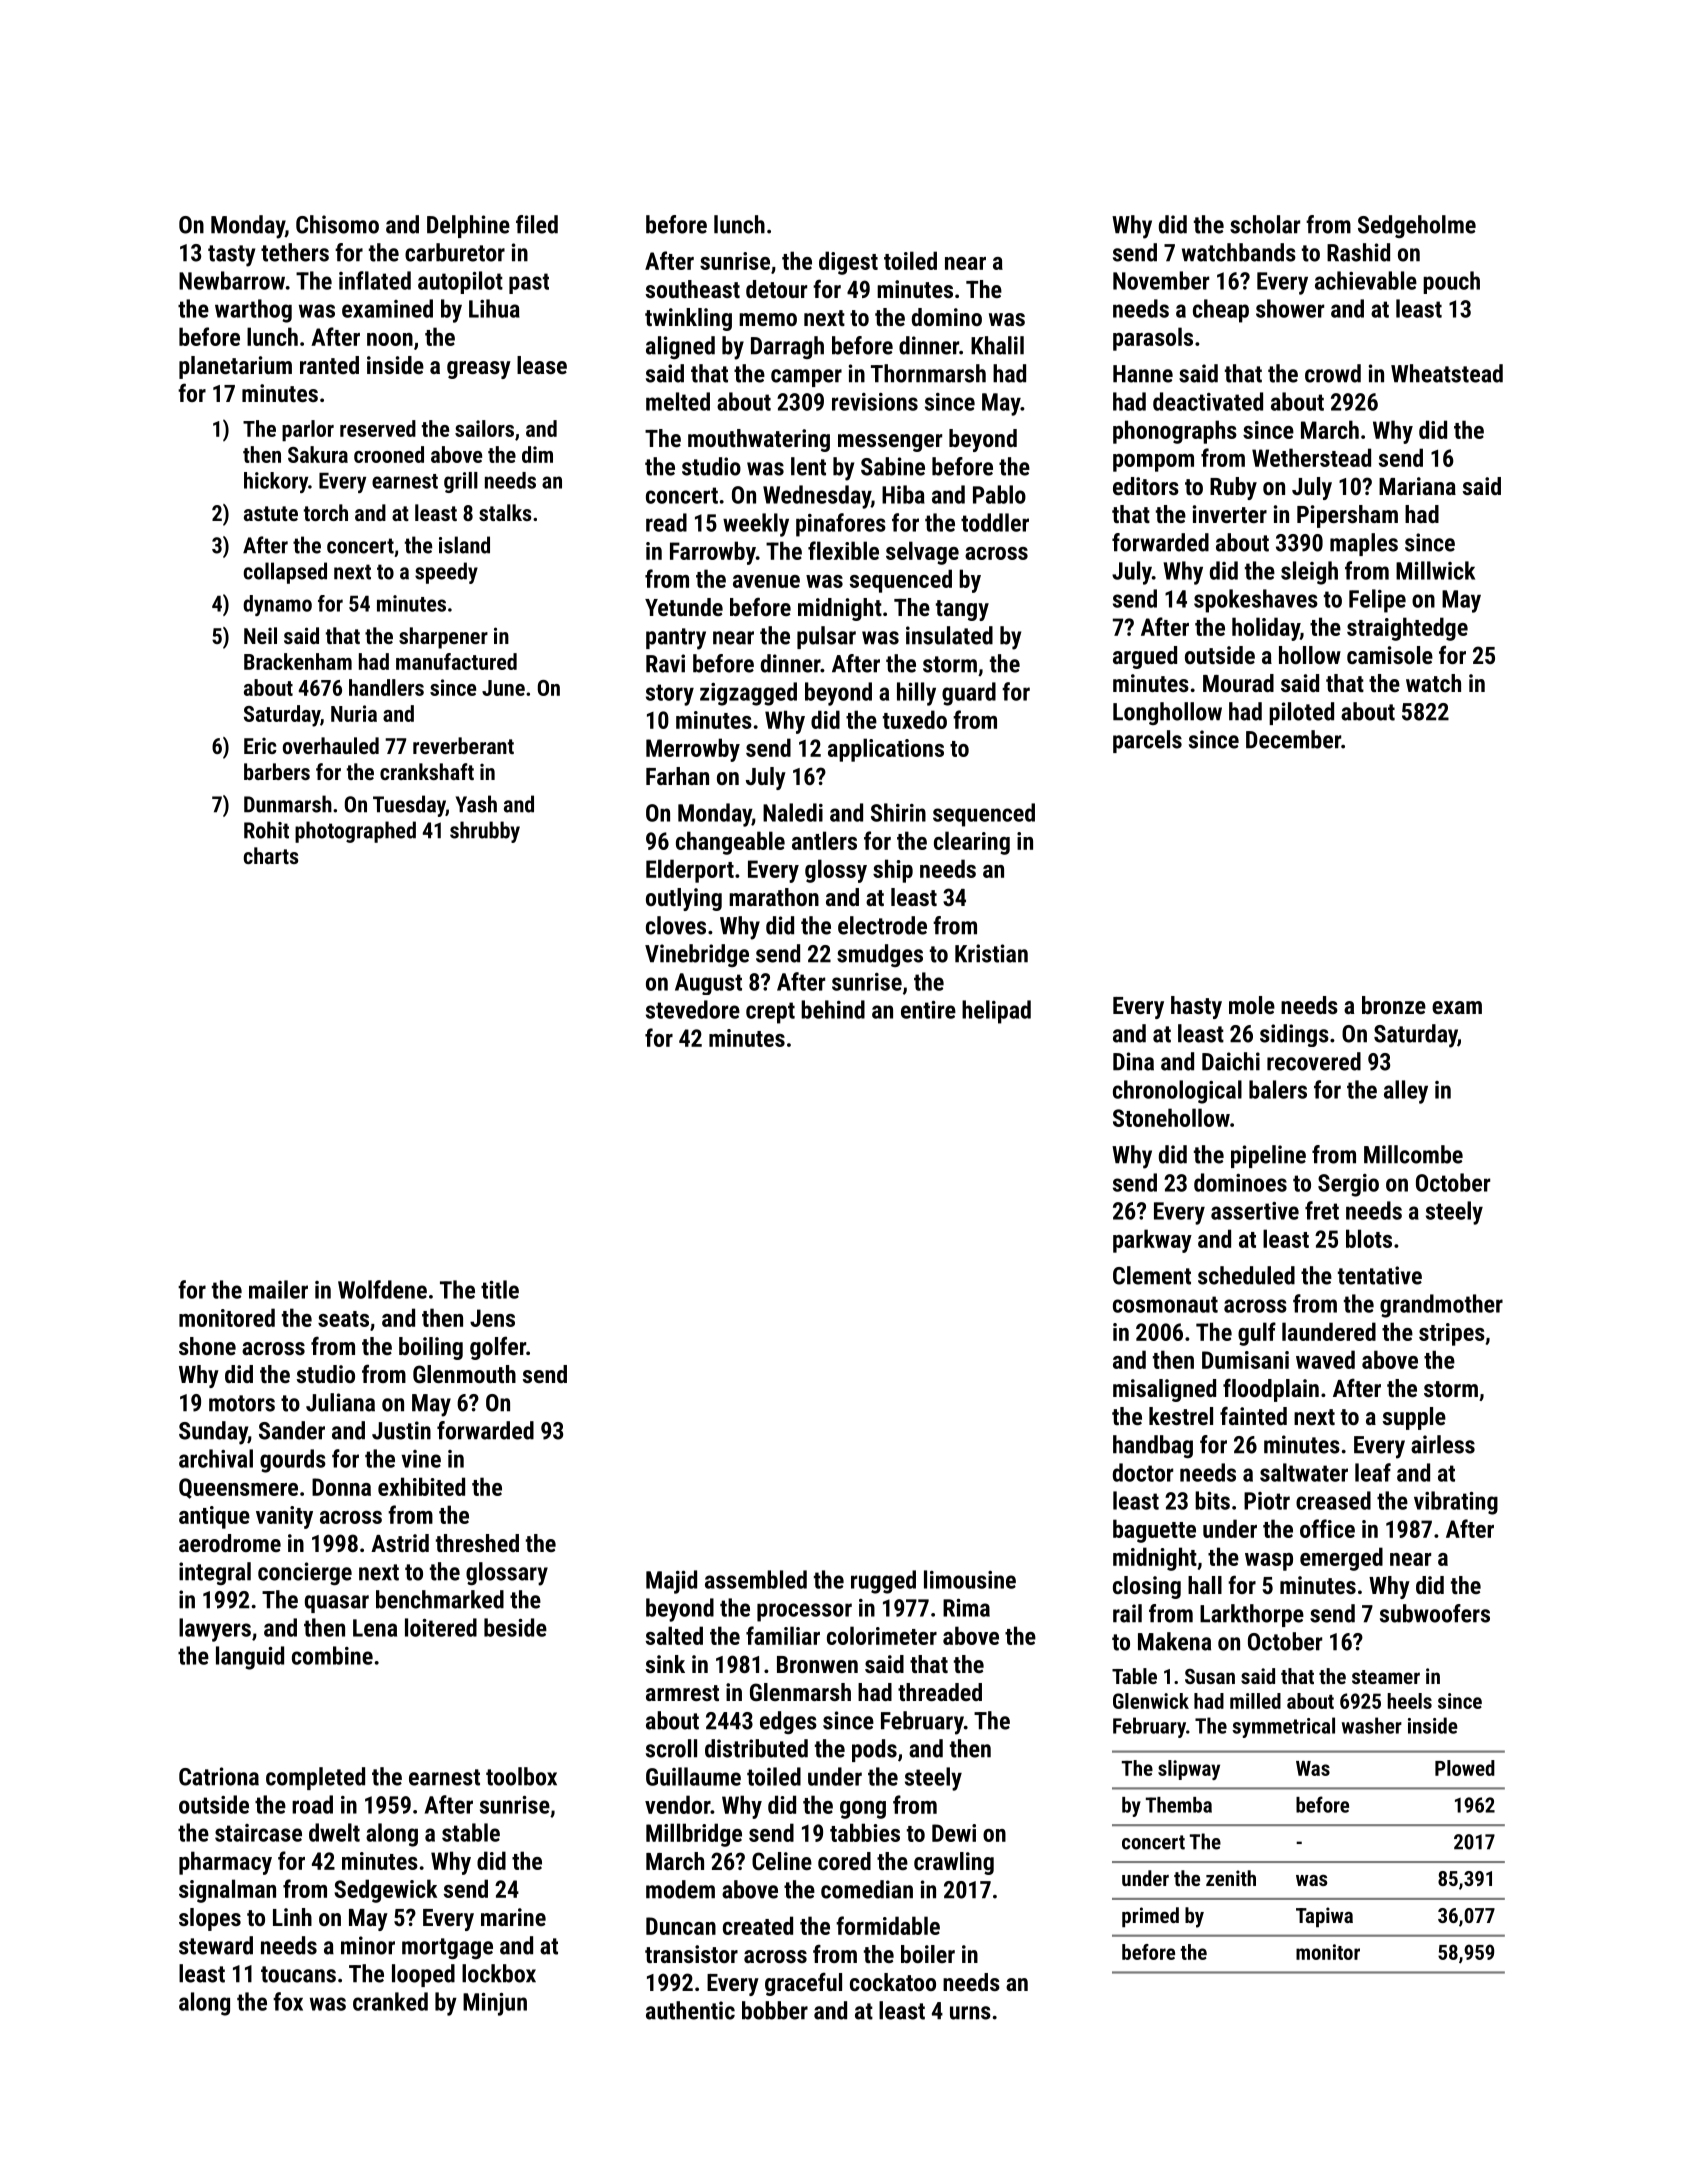 This screenshot has height=2178, width=1683. Describe the element at coordinates (1447, 373) in the screenshot. I see `Wheatstead` at that location.
